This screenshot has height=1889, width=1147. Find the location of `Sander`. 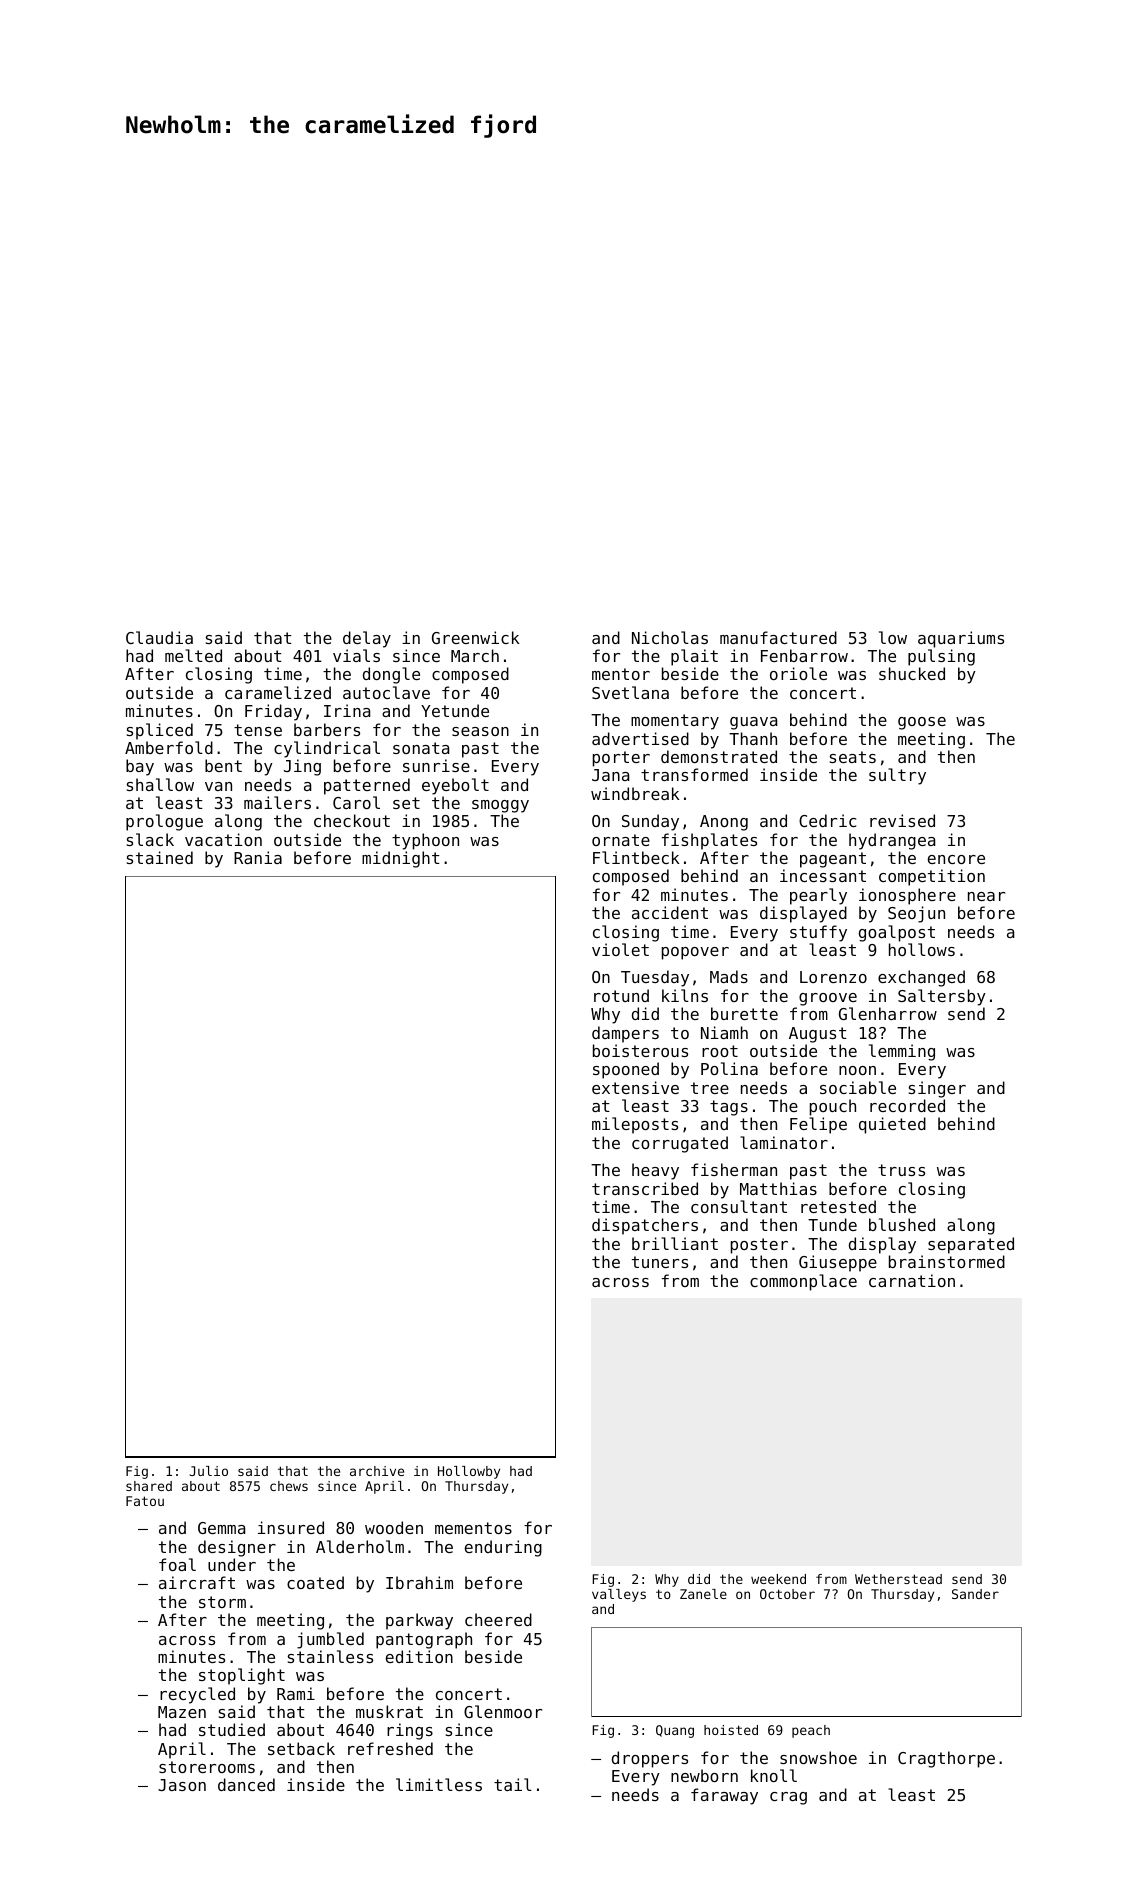

Sander is located at coordinates (975, 1594).
